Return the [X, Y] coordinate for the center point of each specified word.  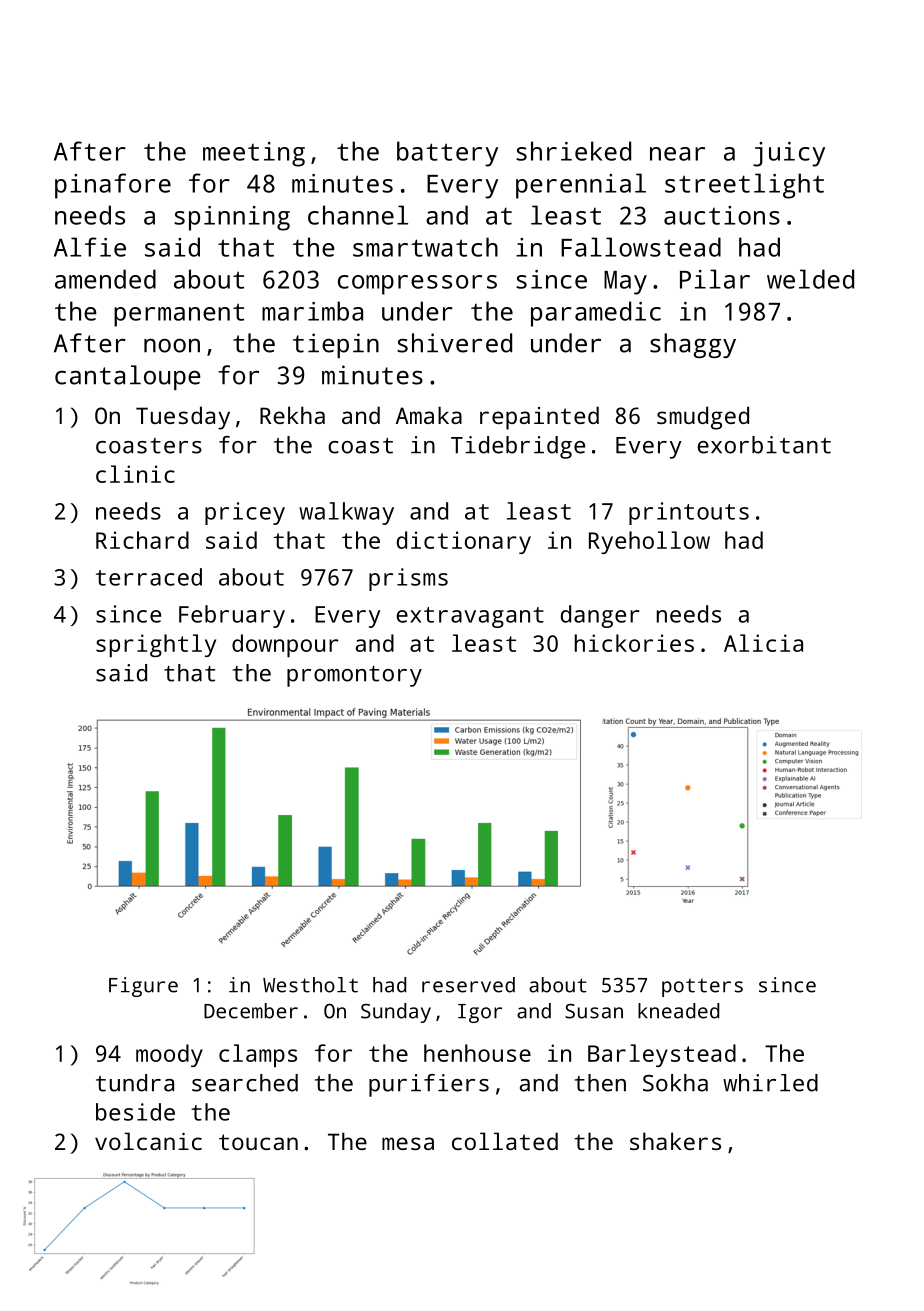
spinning [232, 218]
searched [245, 1083]
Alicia [763, 643]
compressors [417, 285]
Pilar [715, 279]
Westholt [310, 985]
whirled [770, 1083]
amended [105, 279]
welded [810, 279]
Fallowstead [641, 247]
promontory [354, 676]
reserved [468, 985]
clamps [258, 1055]
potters [702, 988]
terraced [149, 577]
